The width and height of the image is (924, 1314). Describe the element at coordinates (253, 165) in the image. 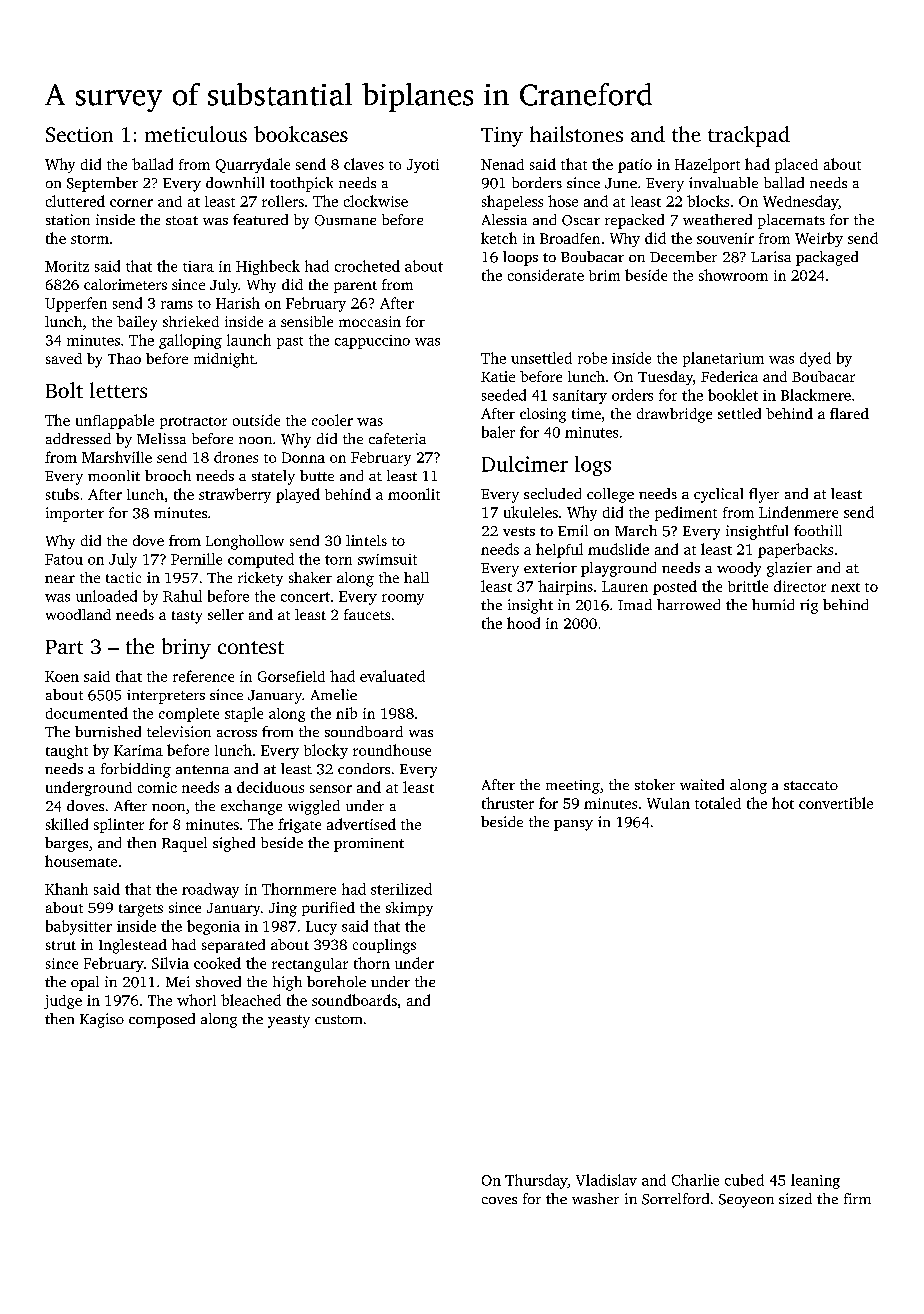

I see `Quarrydale` at that location.
